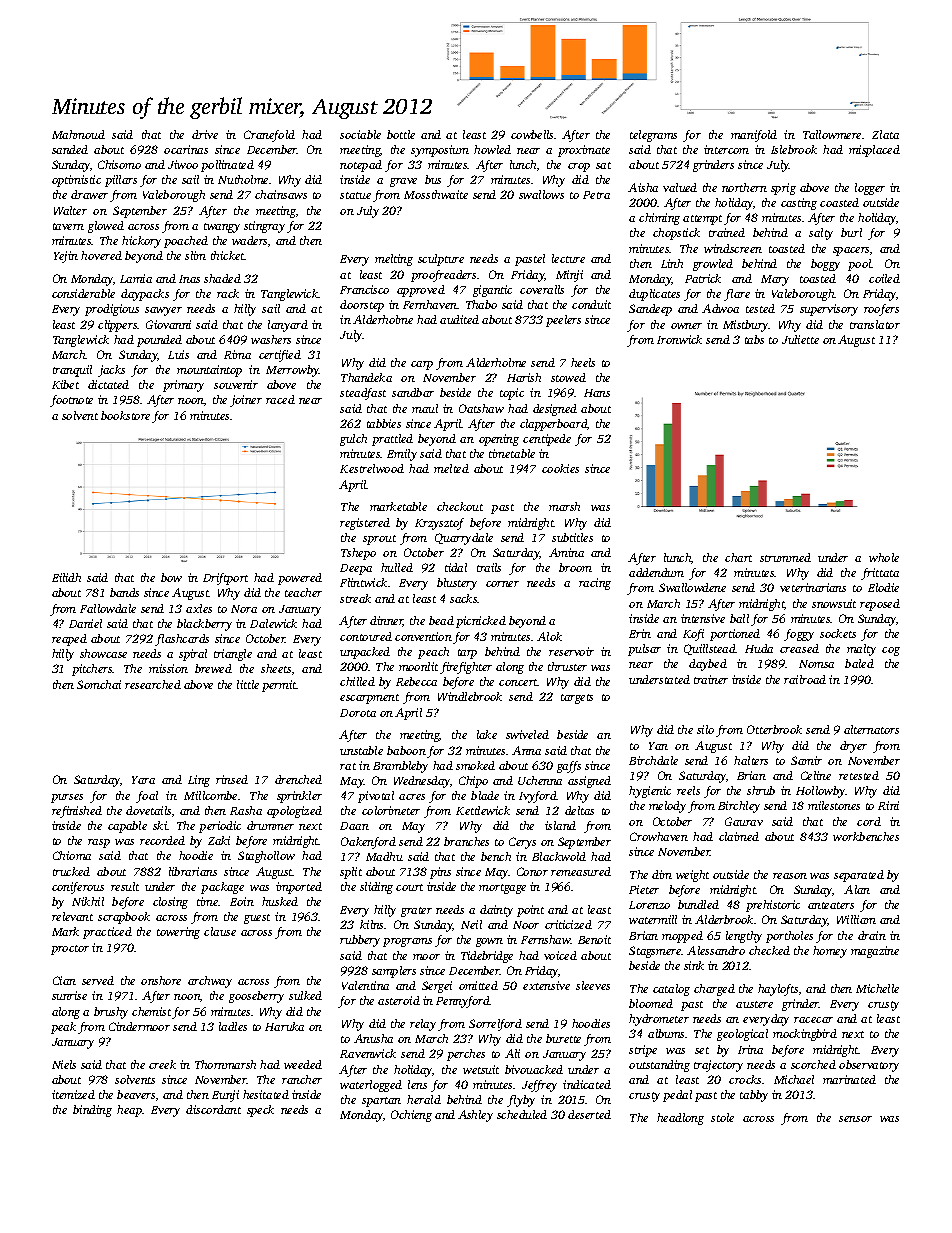  What do you see at coordinates (125, 415) in the screenshot?
I see `bookstore` at bounding box center [125, 415].
